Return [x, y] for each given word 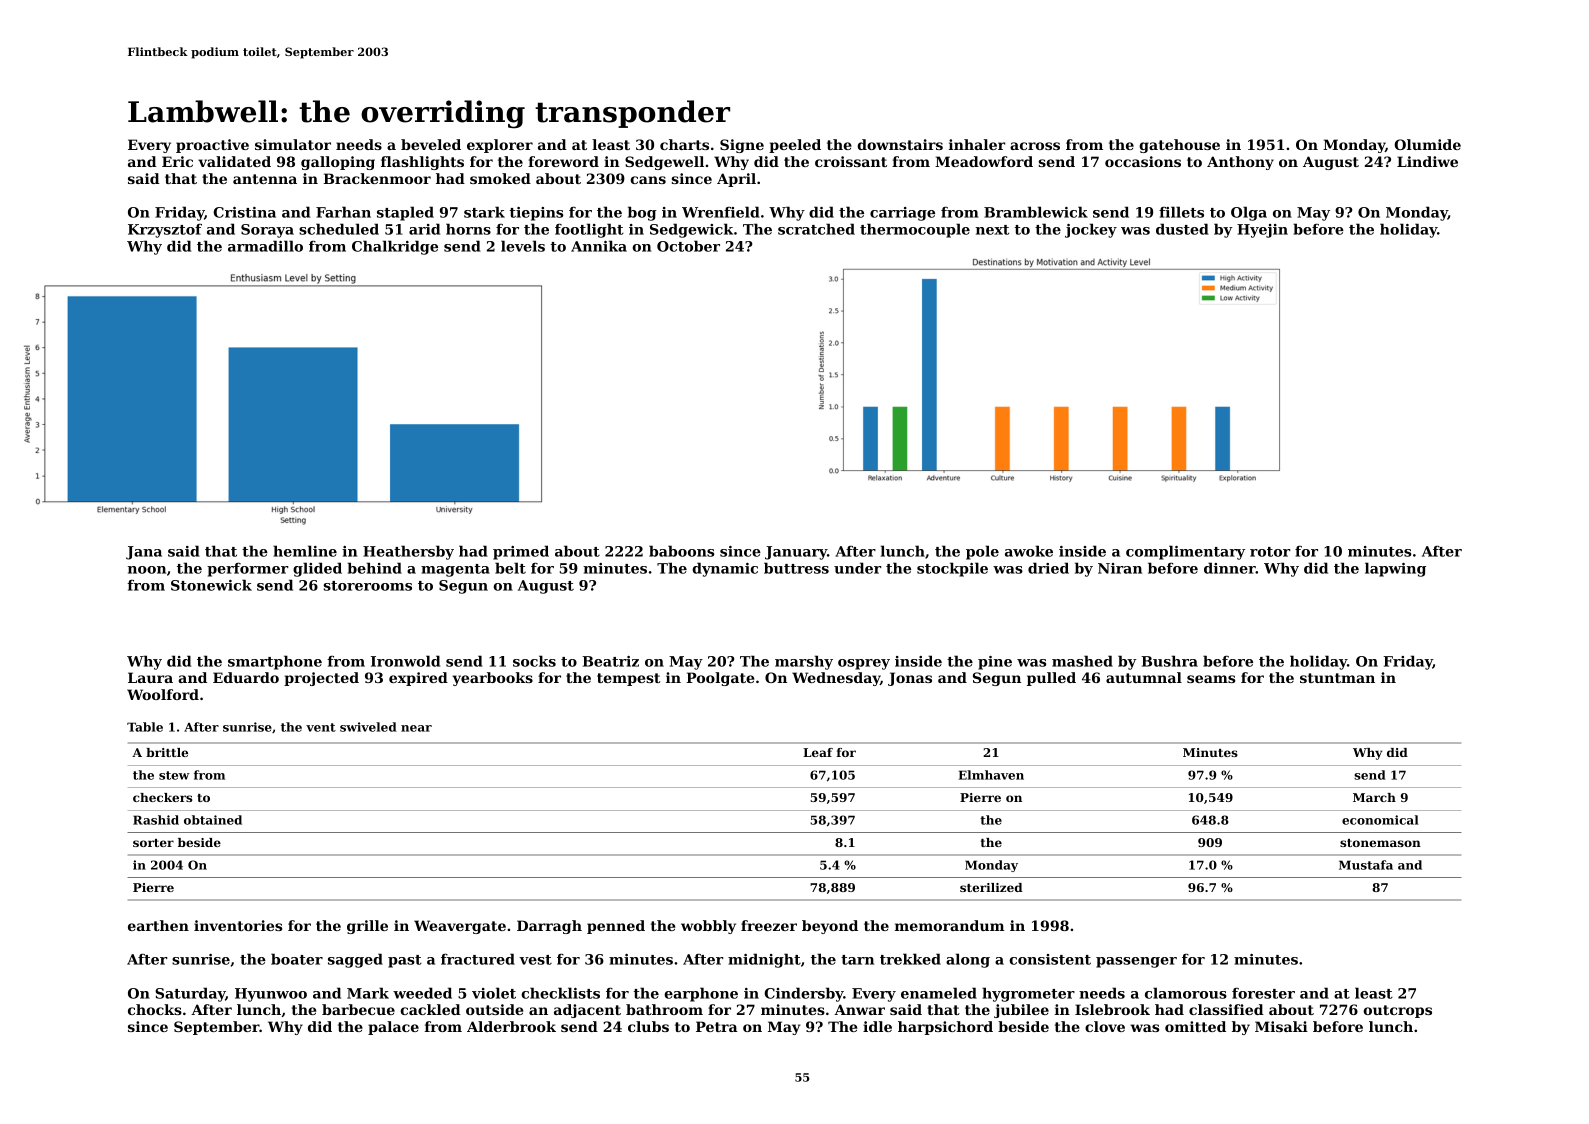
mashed [1082, 661]
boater [297, 959]
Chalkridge [395, 247]
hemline [305, 551]
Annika [599, 246]
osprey [864, 664]
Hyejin [1262, 231]
